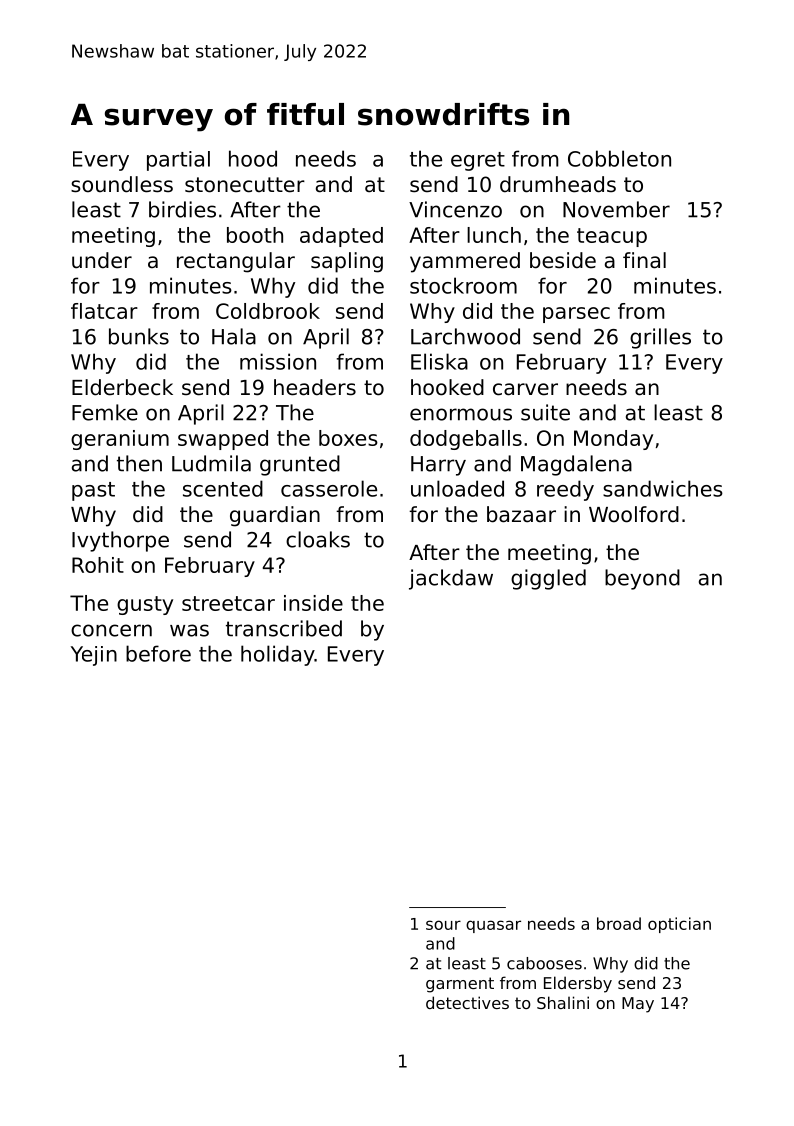 This screenshot has height=1126, width=794. I want to click on stonecutter, so click(245, 185).
